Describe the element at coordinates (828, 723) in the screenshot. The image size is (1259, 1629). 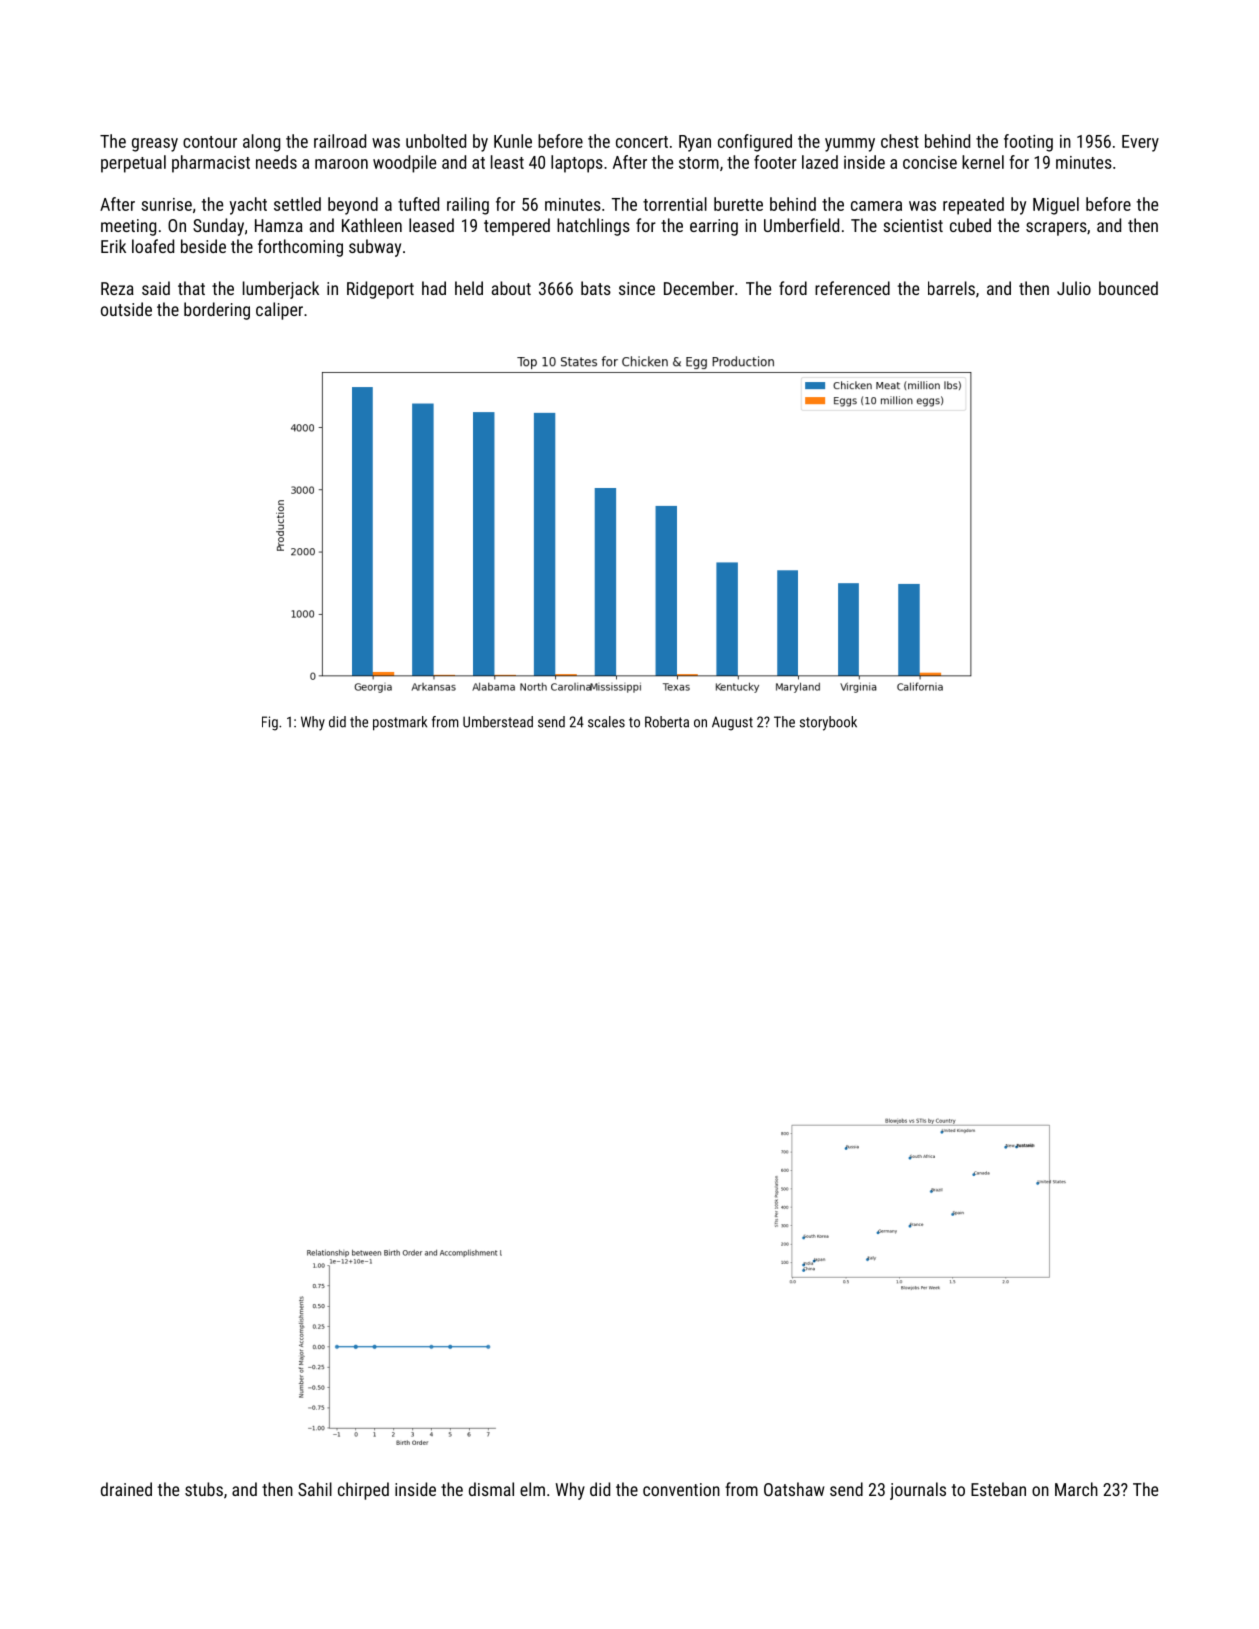
I see `storybook` at that location.
